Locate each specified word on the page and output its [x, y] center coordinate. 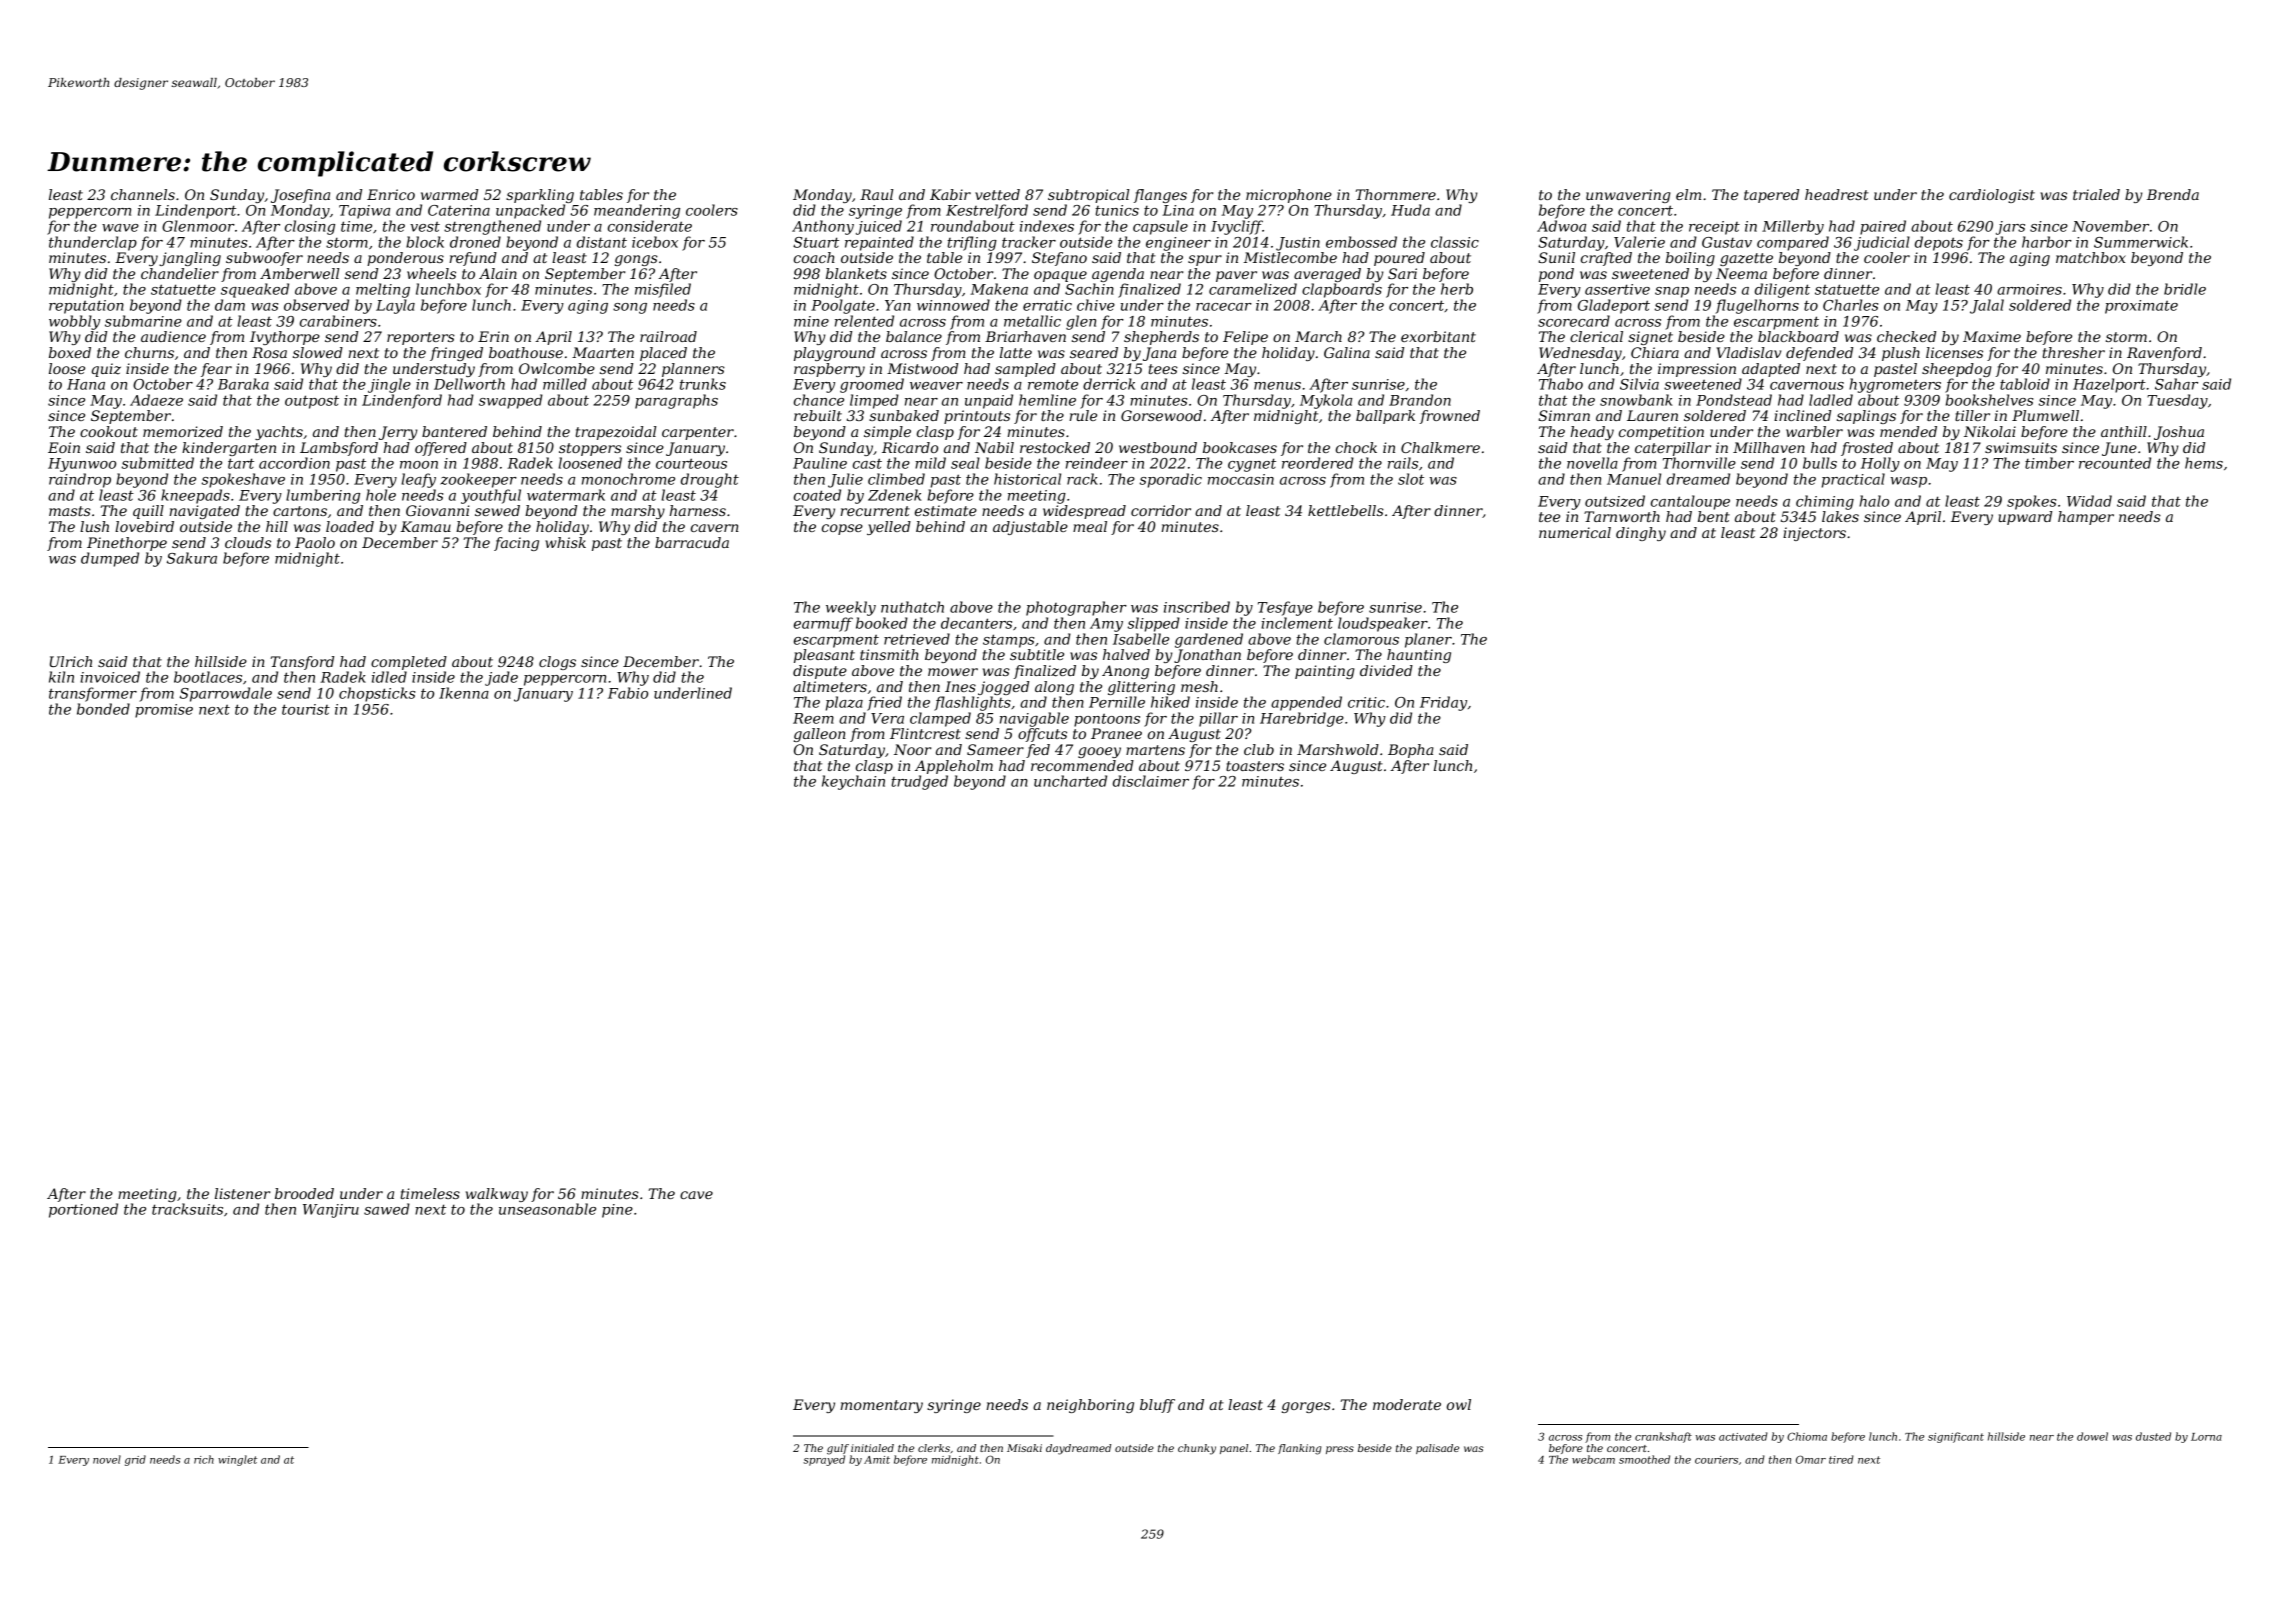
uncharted [1070, 781]
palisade [1437, 1449]
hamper [2086, 518]
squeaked [255, 290]
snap [1672, 292]
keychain [853, 782]
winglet [237, 1460]
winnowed [953, 305]
